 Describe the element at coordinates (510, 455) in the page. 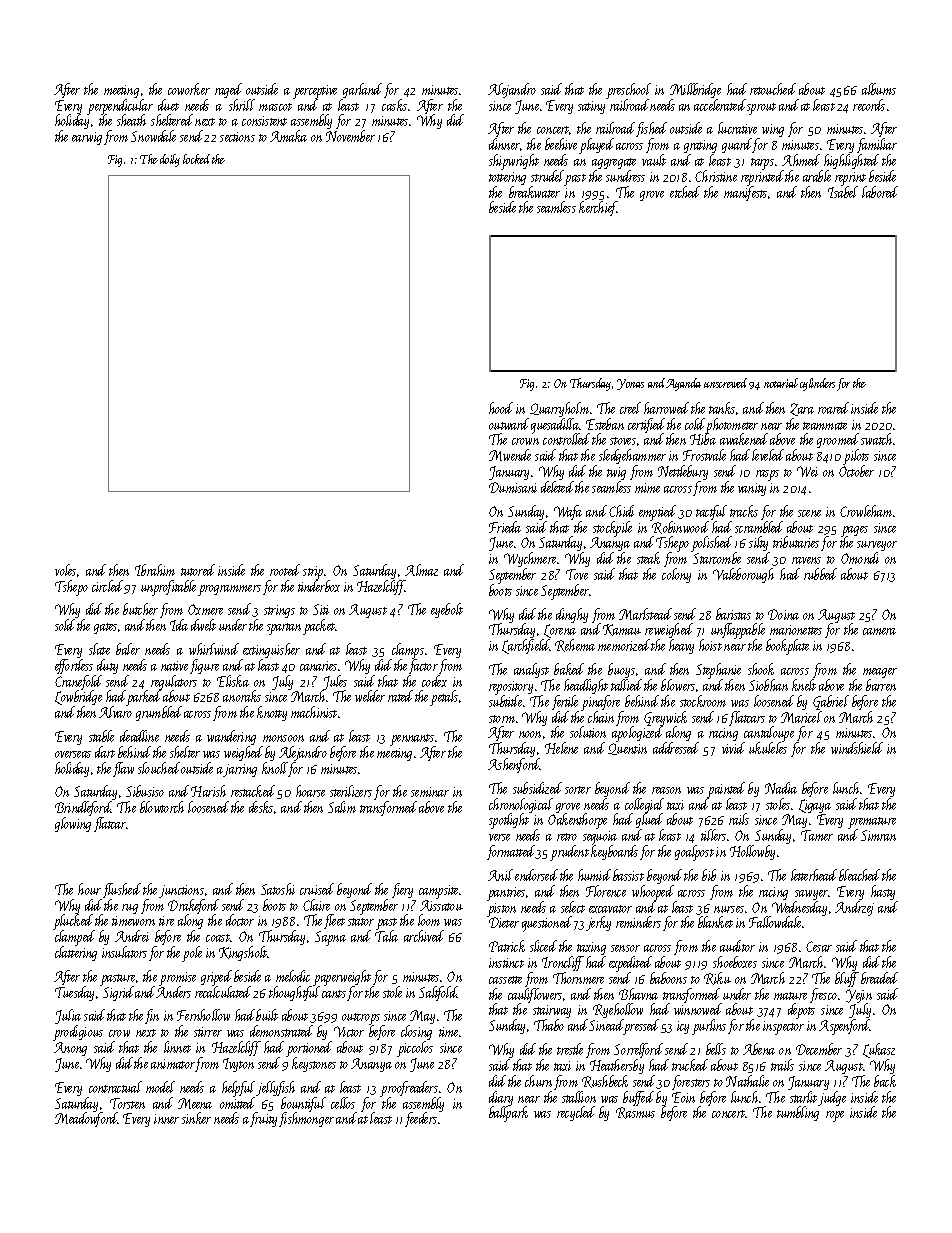

I see `Mwende` at that location.
